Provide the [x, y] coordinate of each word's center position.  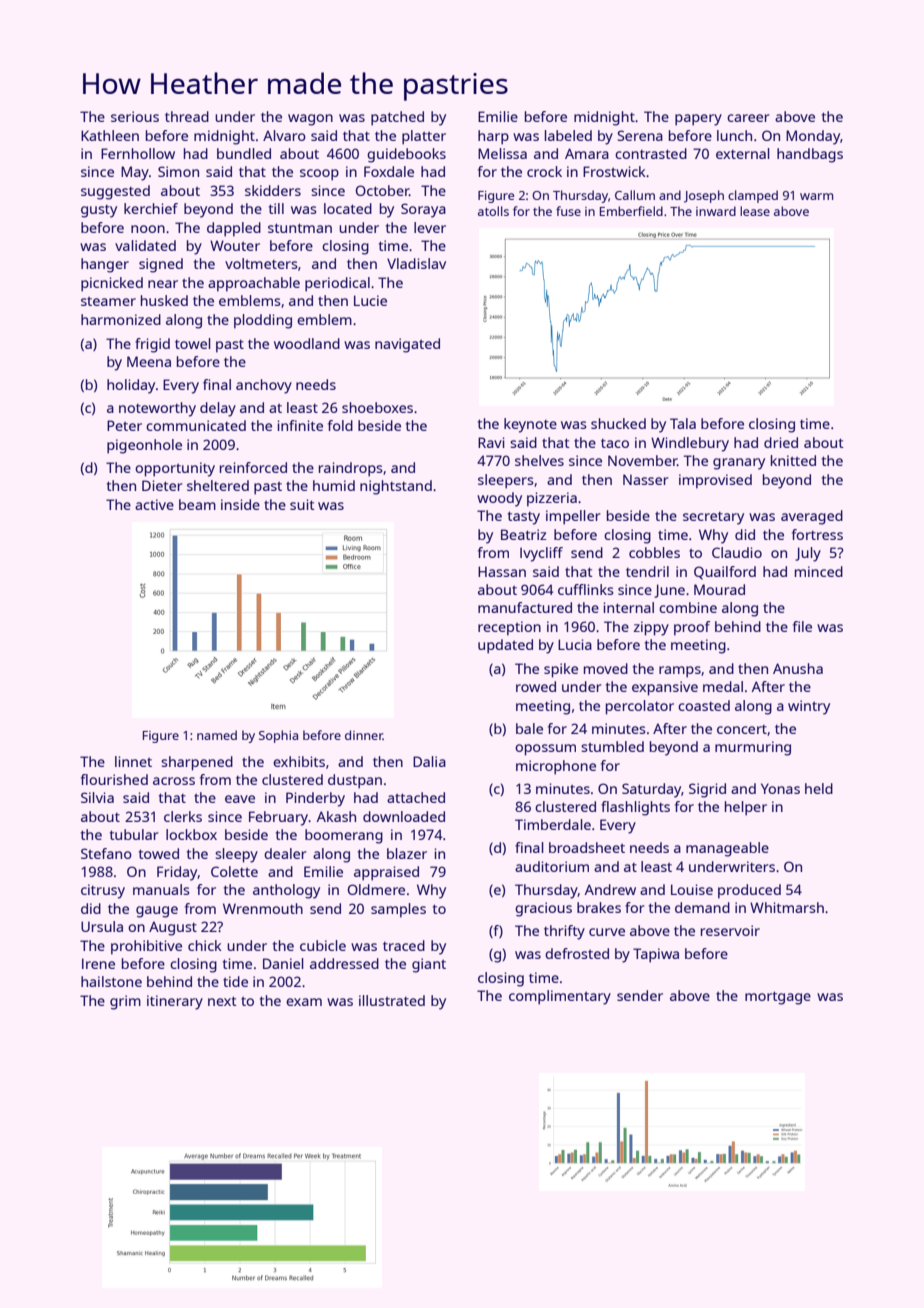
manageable [727, 849]
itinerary [175, 1002]
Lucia [575, 644]
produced [749, 891]
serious [135, 116]
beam [197, 504]
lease [755, 211]
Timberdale [553, 824]
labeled [568, 135]
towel [193, 343]
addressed [344, 963]
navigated [407, 345]
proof [692, 628]
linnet [133, 761]
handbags [810, 155]
